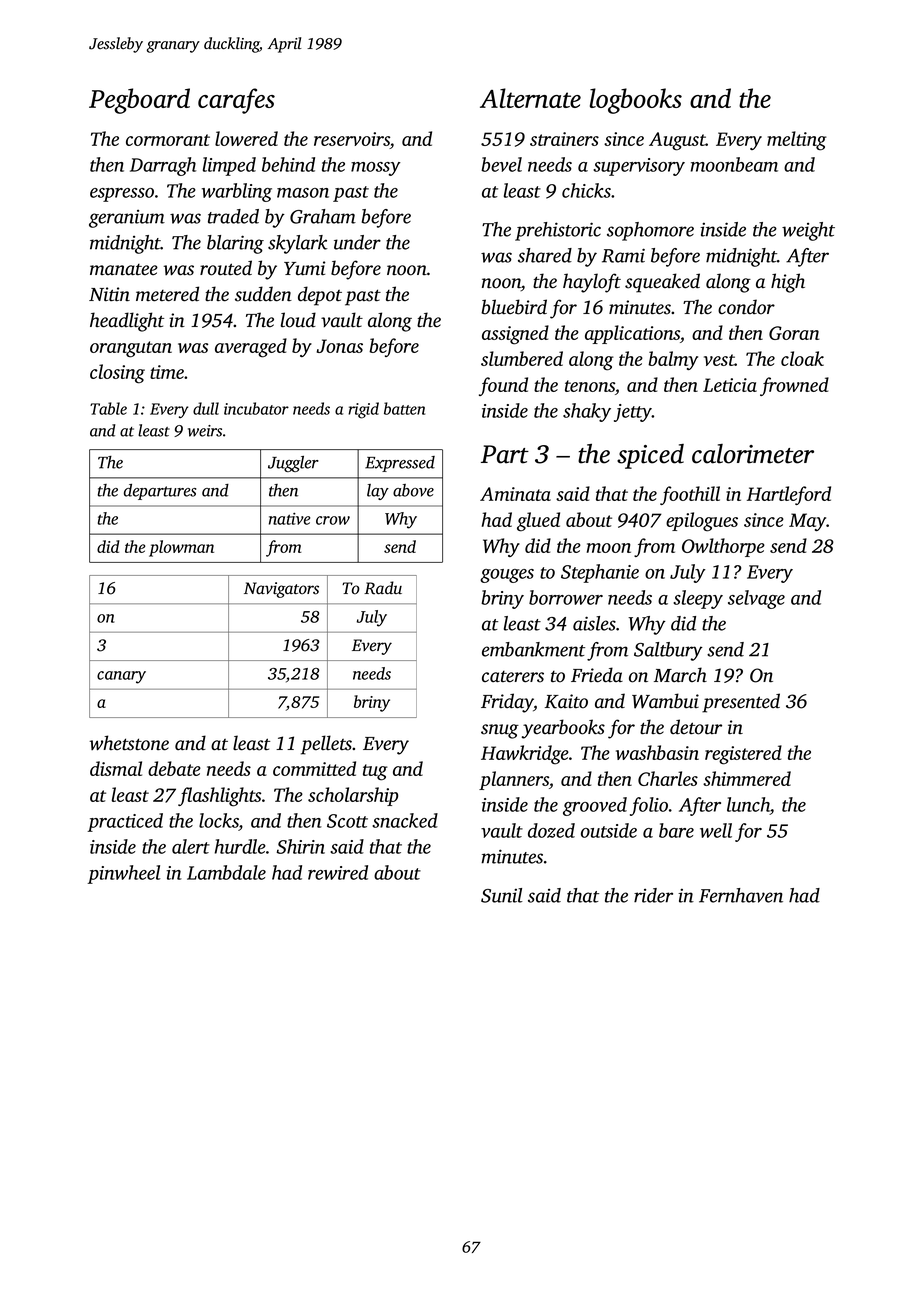 Image resolution: width=924 pixels, height=1314 pixels. What do you see at coordinates (530, 98) in the image?
I see `Alternate` at bounding box center [530, 98].
